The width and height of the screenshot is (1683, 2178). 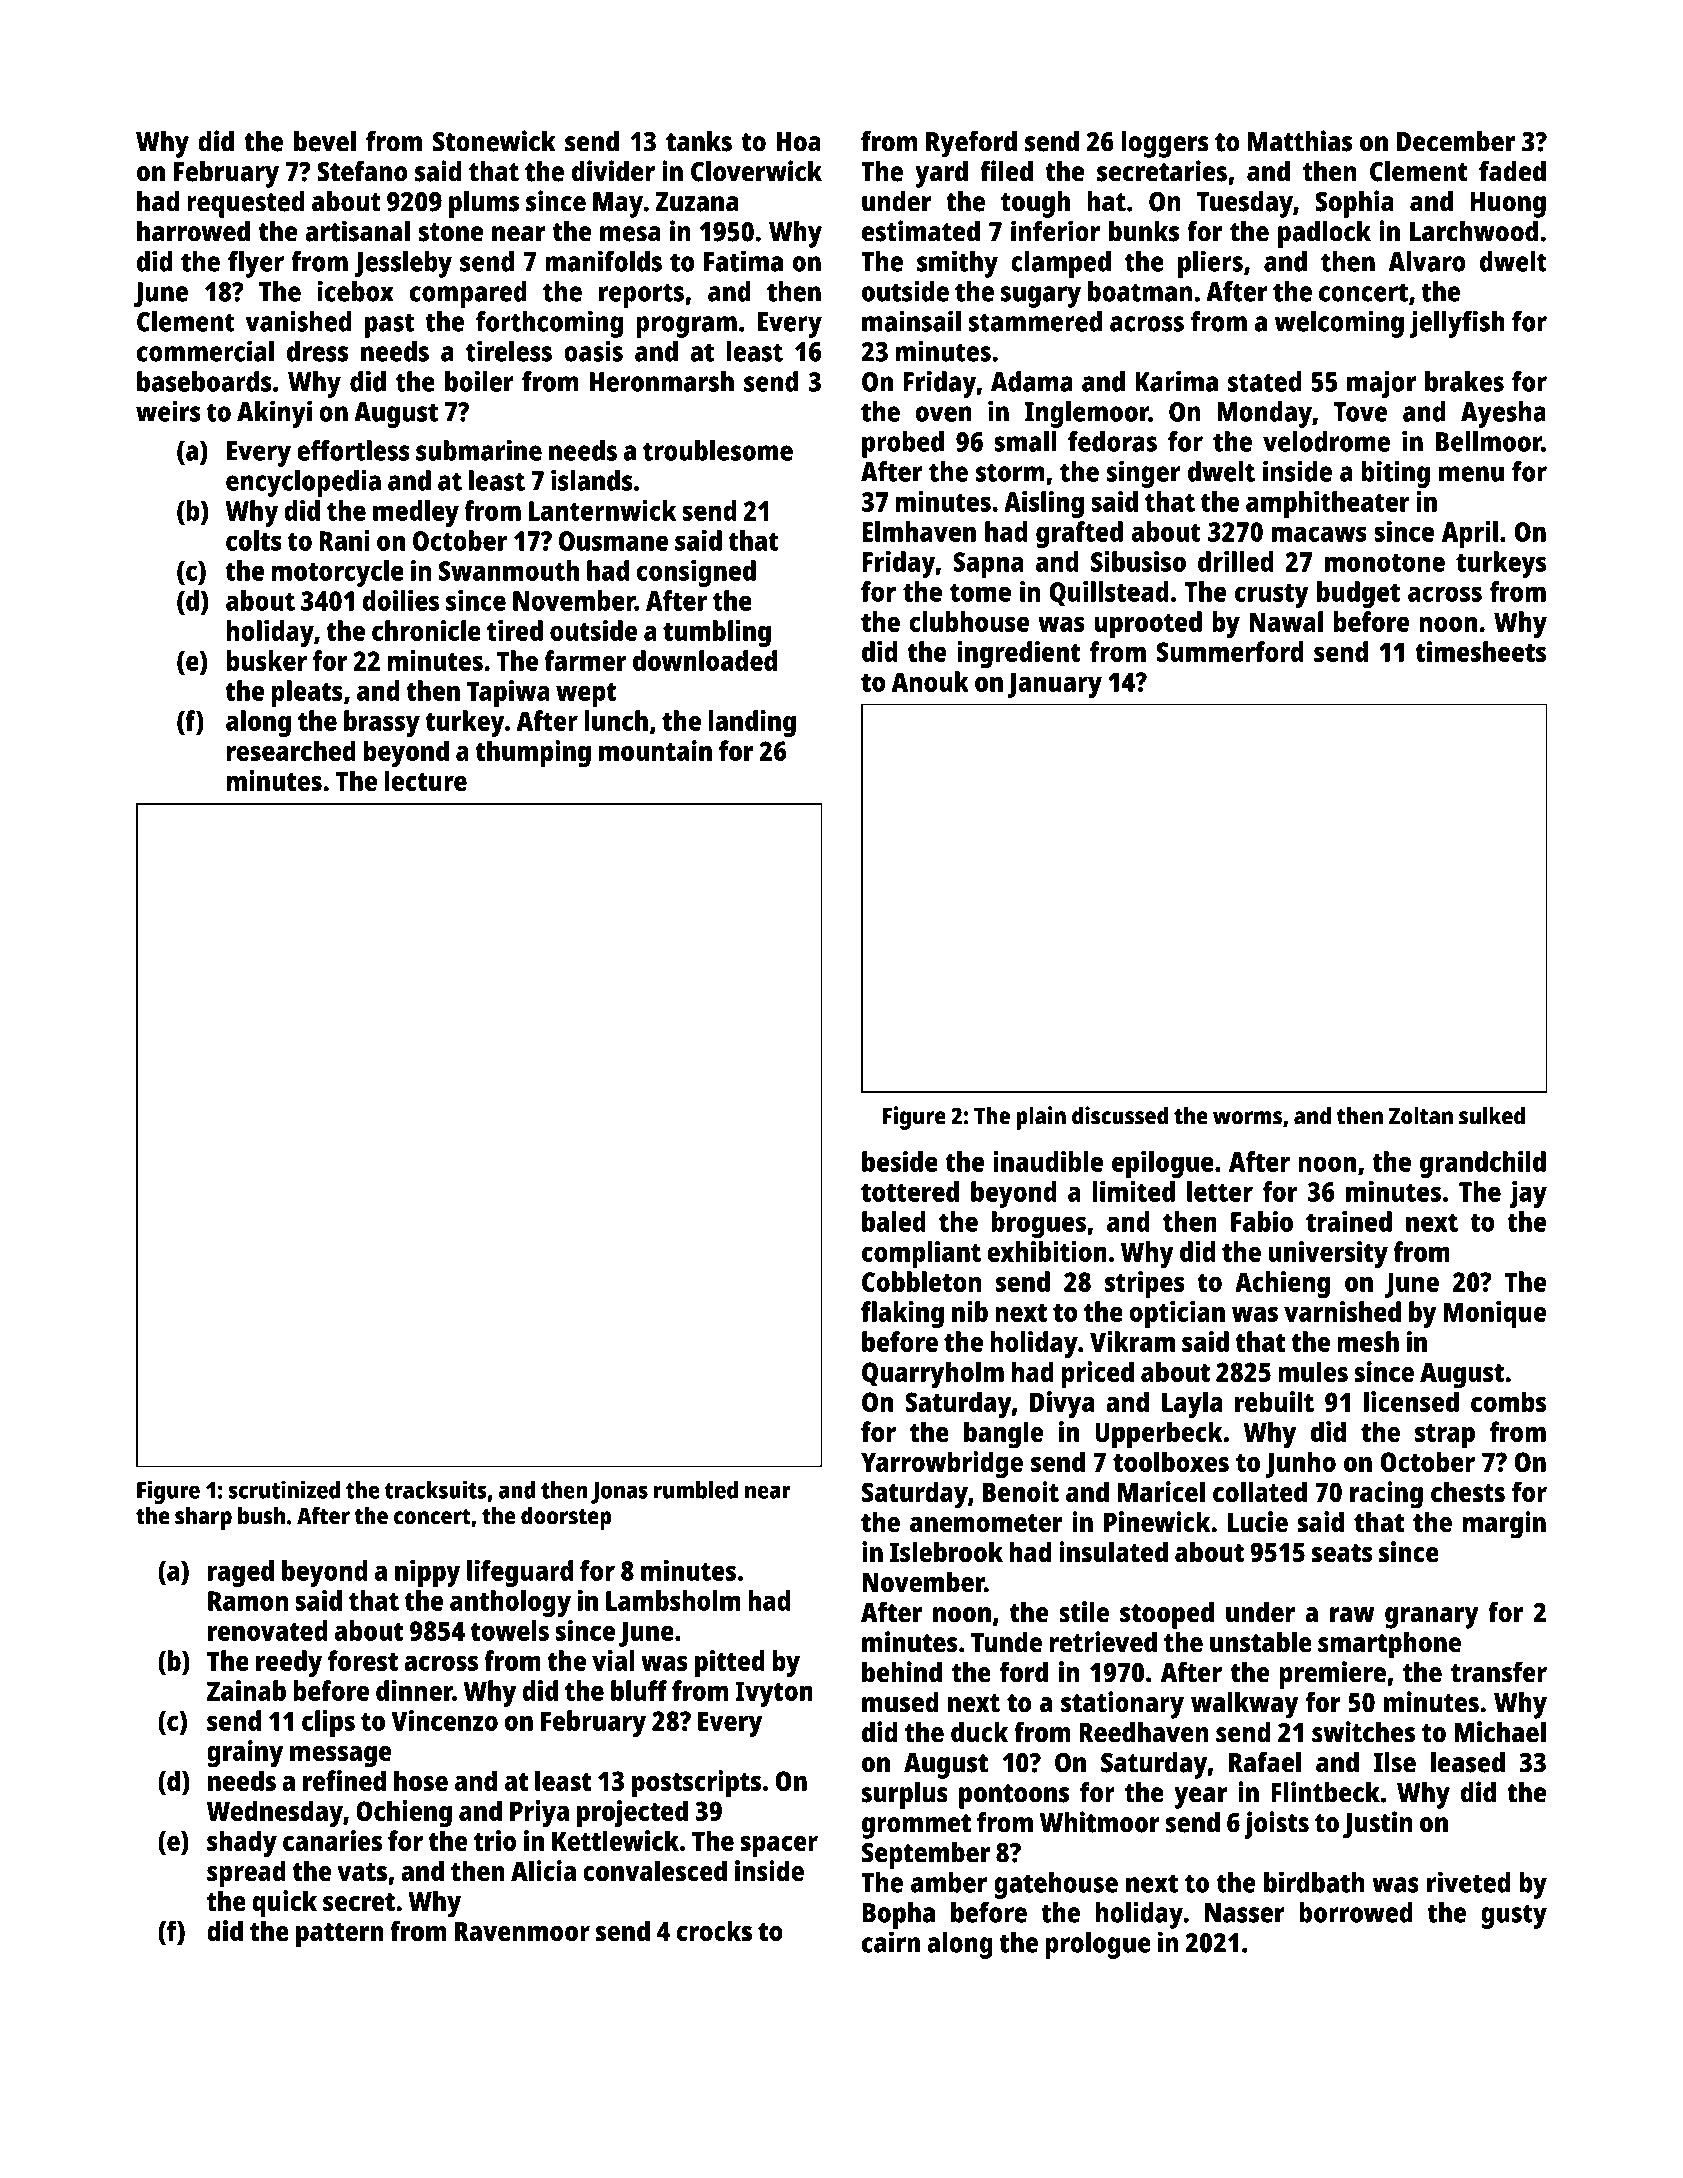 What do you see at coordinates (1445, 1436) in the screenshot?
I see `strap` at bounding box center [1445, 1436].
